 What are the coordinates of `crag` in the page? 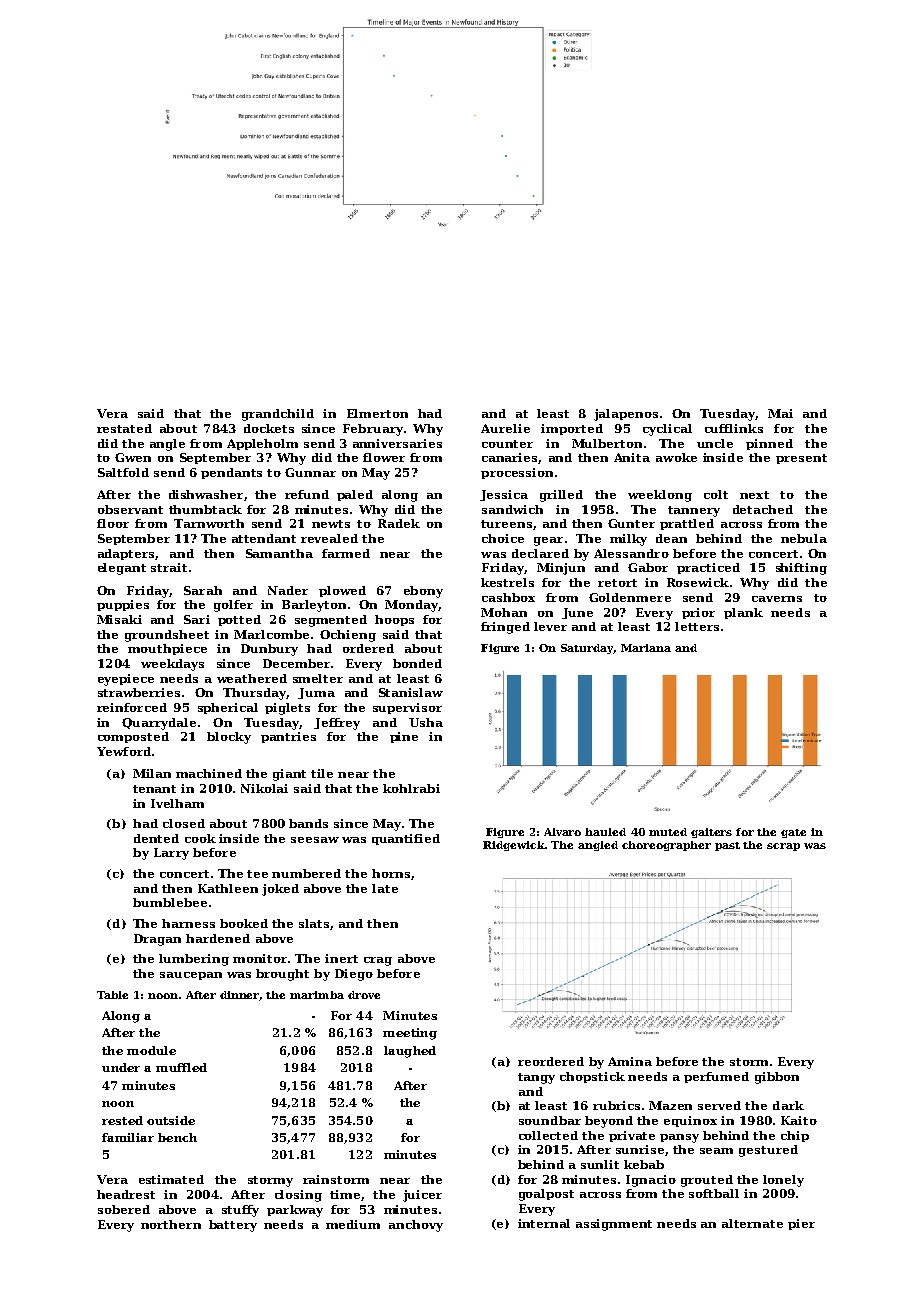 It's located at (378, 961).
